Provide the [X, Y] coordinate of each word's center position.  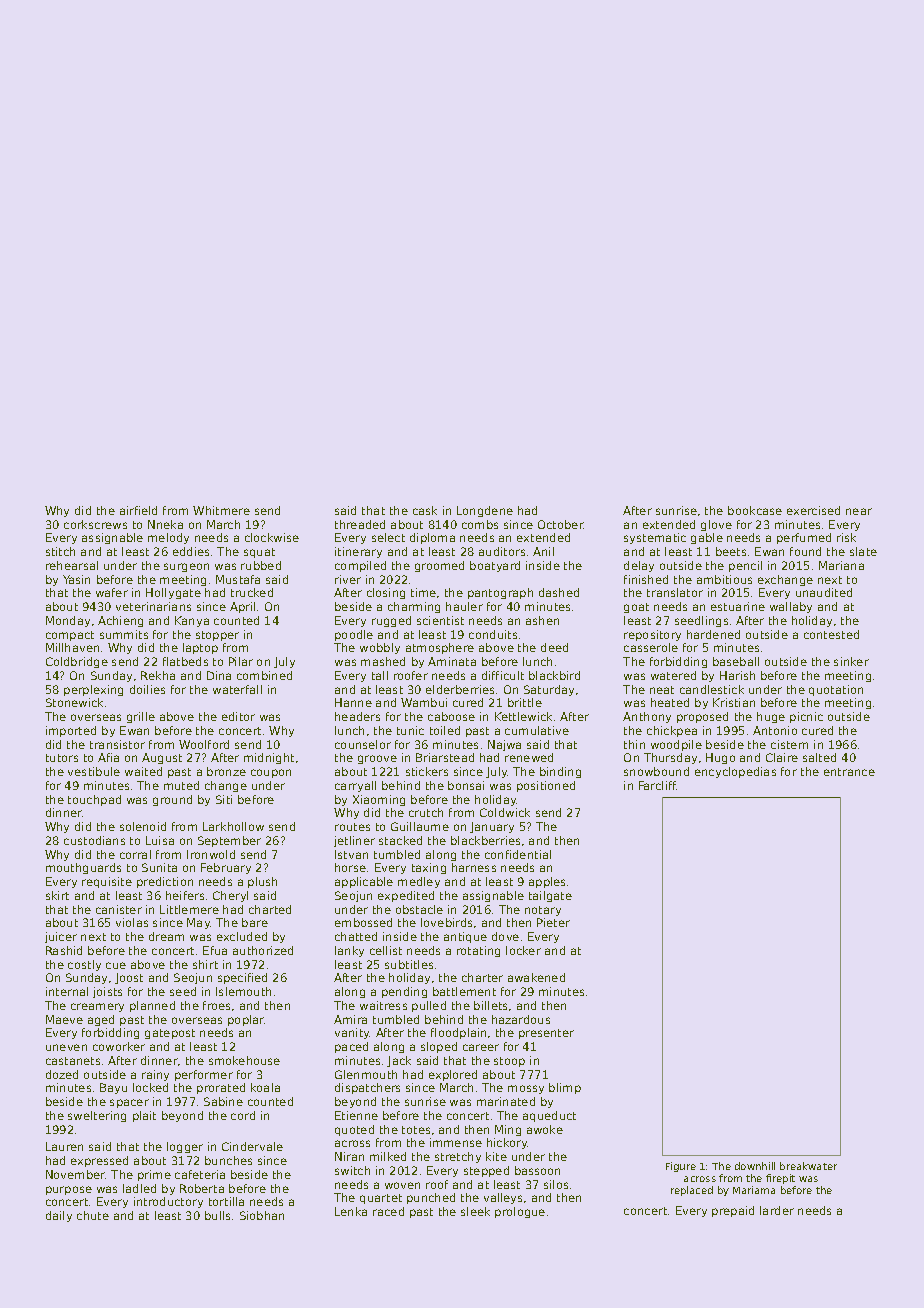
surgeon [186, 567]
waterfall [237, 689]
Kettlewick [523, 716]
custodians [94, 840]
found [805, 551]
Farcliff [658, 785]
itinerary [358, 552]
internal [67, 991]
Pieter [553, 922]
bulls [217, 1215]
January [492, 827]
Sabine [223, 1101]
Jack [399, 1061]
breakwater [808, 1166]
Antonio [775, 730]
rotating [478, 951]
